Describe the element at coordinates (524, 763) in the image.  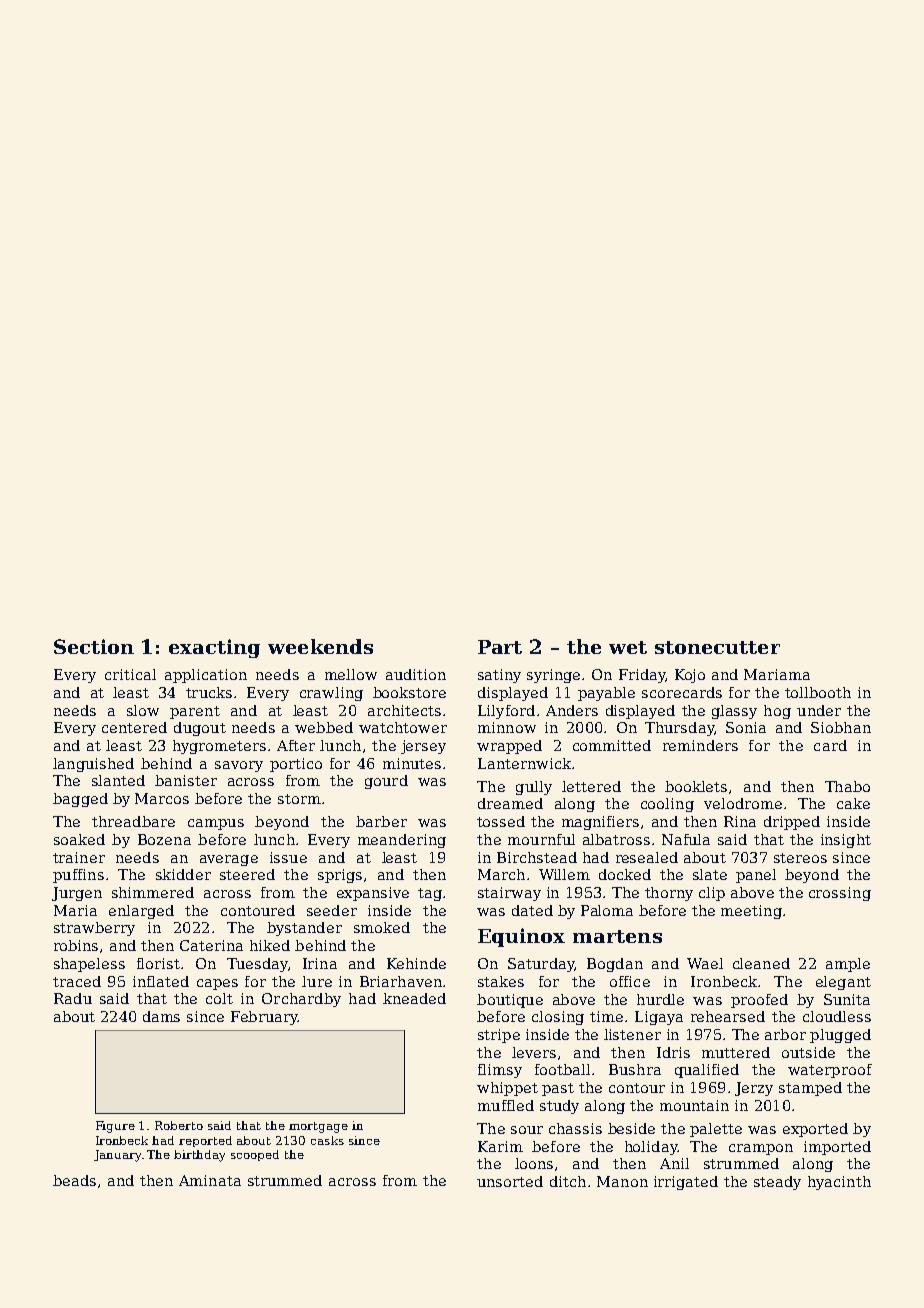
I see `Lanternwick` at that location.
